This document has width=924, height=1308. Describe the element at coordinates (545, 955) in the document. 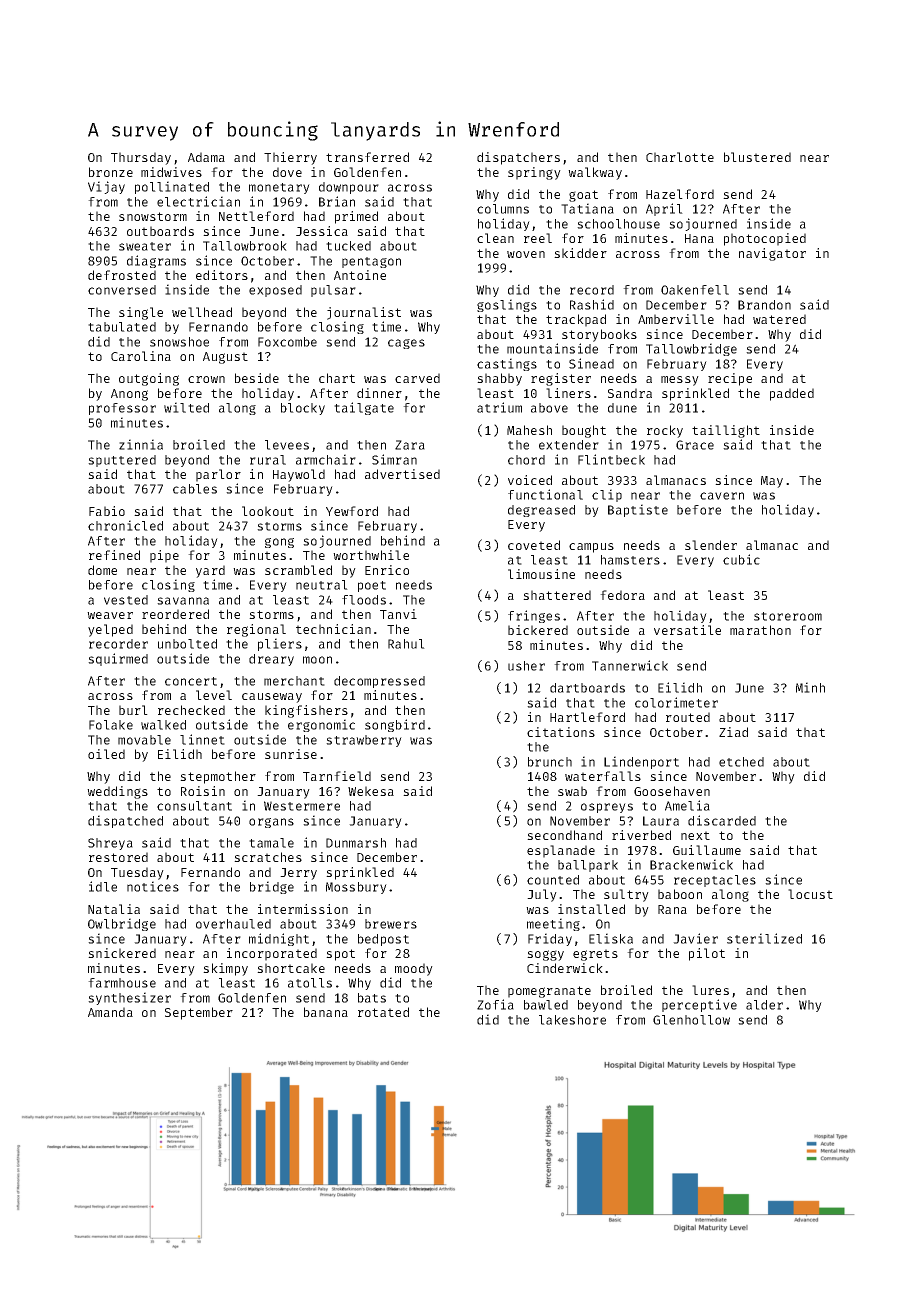

I see `soggy` at that location.
